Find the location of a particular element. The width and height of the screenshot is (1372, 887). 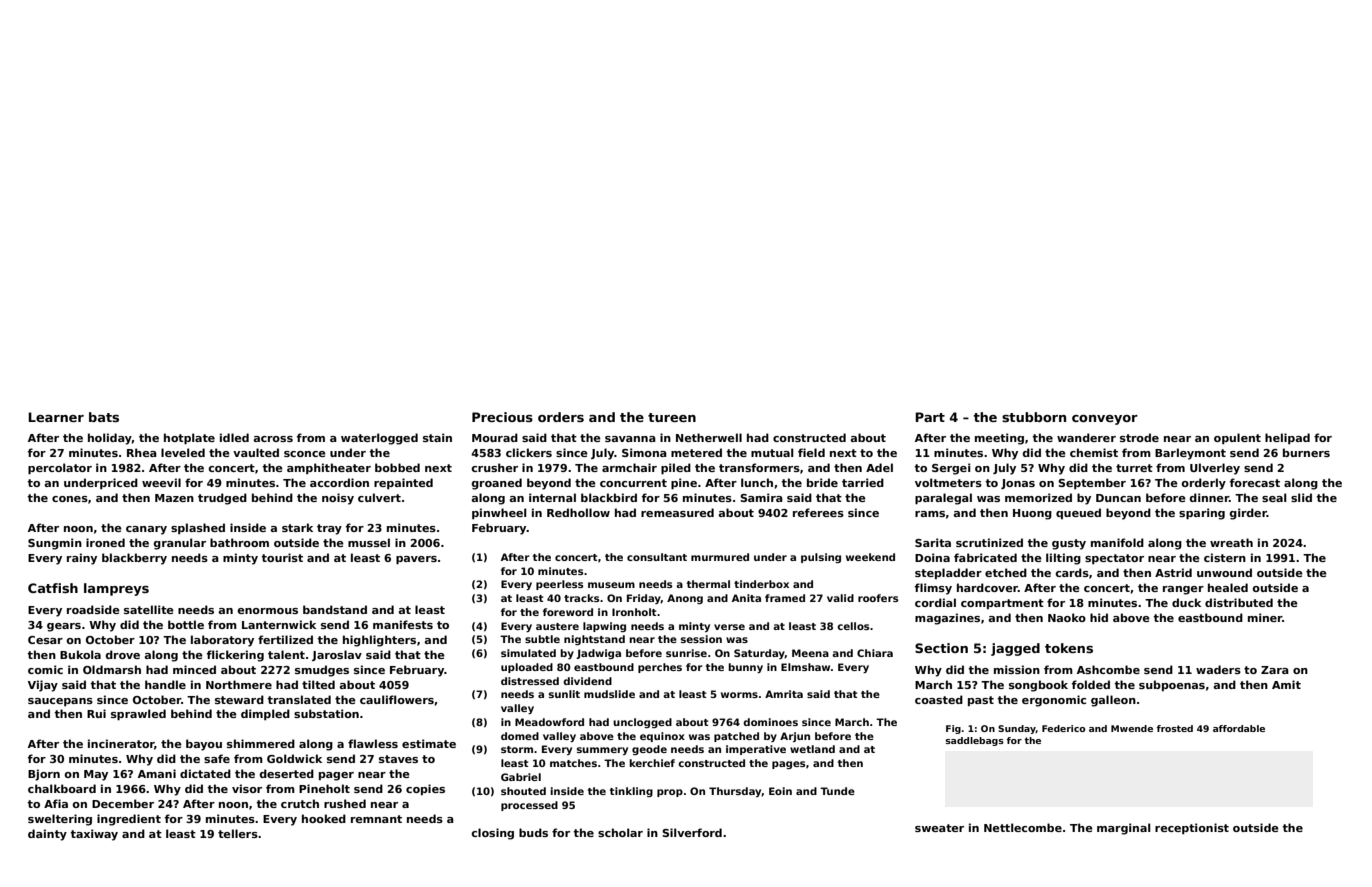

Naoko is located at coordinates (1067, 617).
